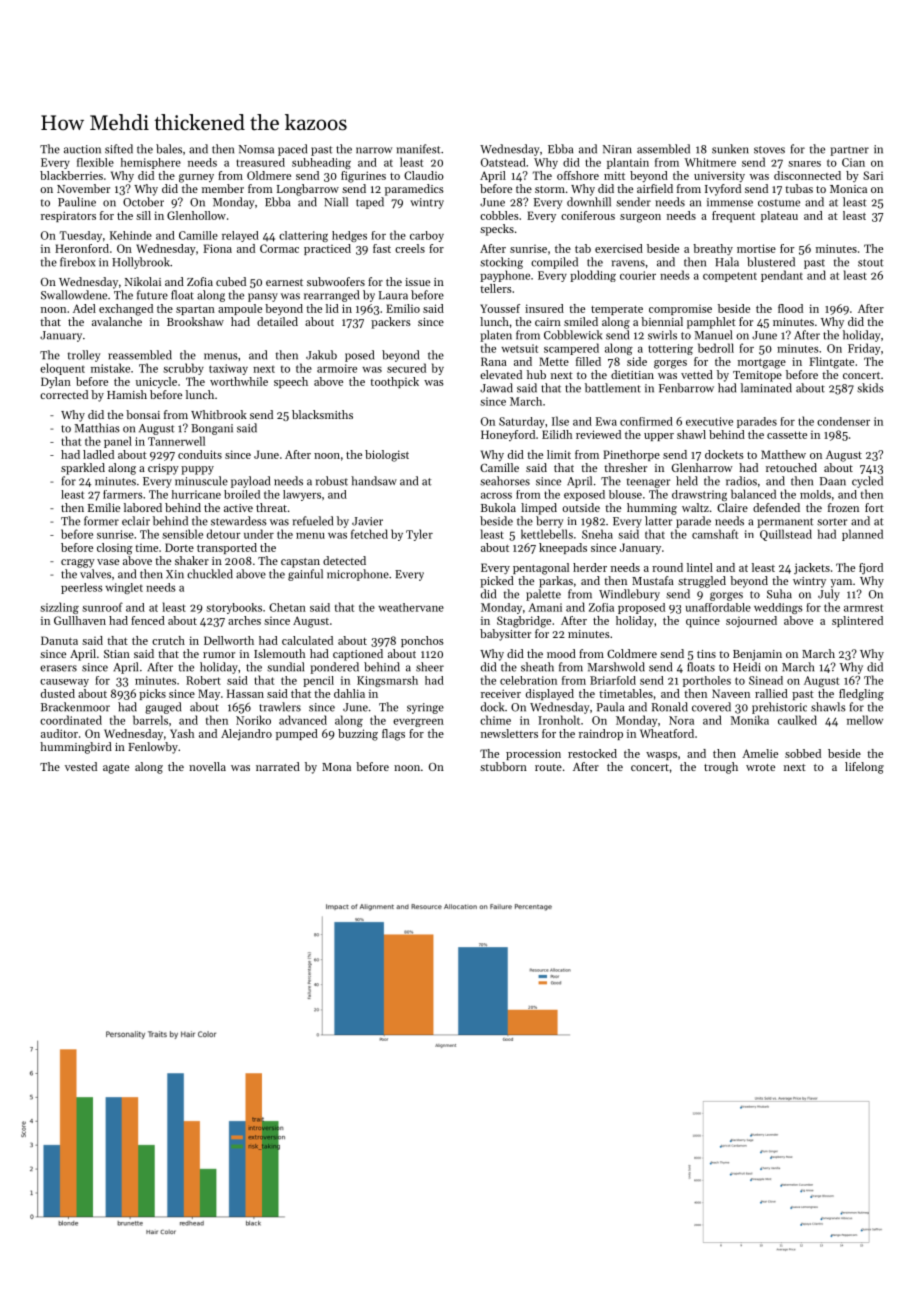  What do you see at coordinates (141, 263) in the document?
I see `Hollybrook` at bounding box center [141, 263].
